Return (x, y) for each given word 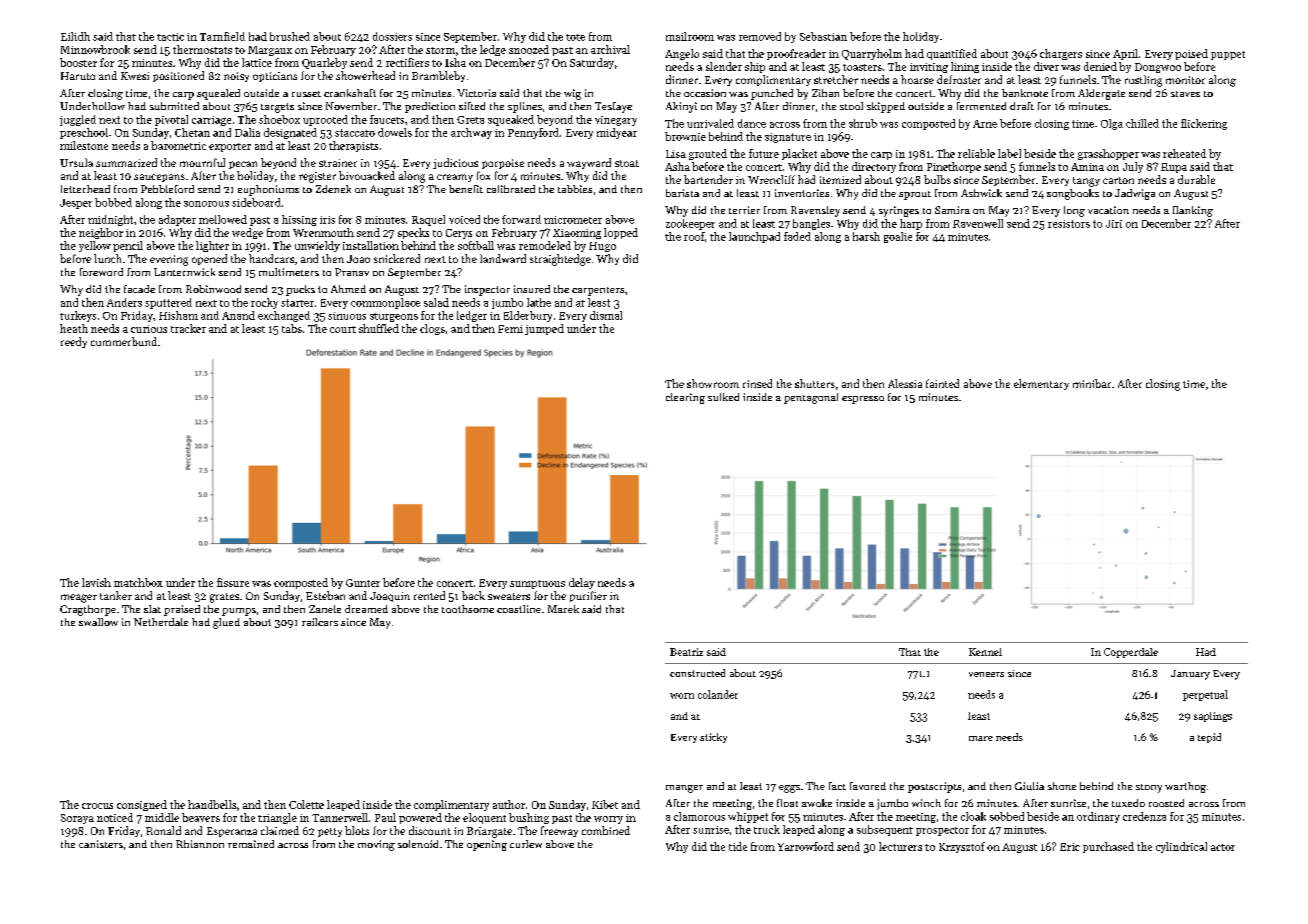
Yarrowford (806, 846)
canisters (101, 844)
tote (575, 37)
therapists (353, 146)
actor (1223, 847)
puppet (1228, 55)
